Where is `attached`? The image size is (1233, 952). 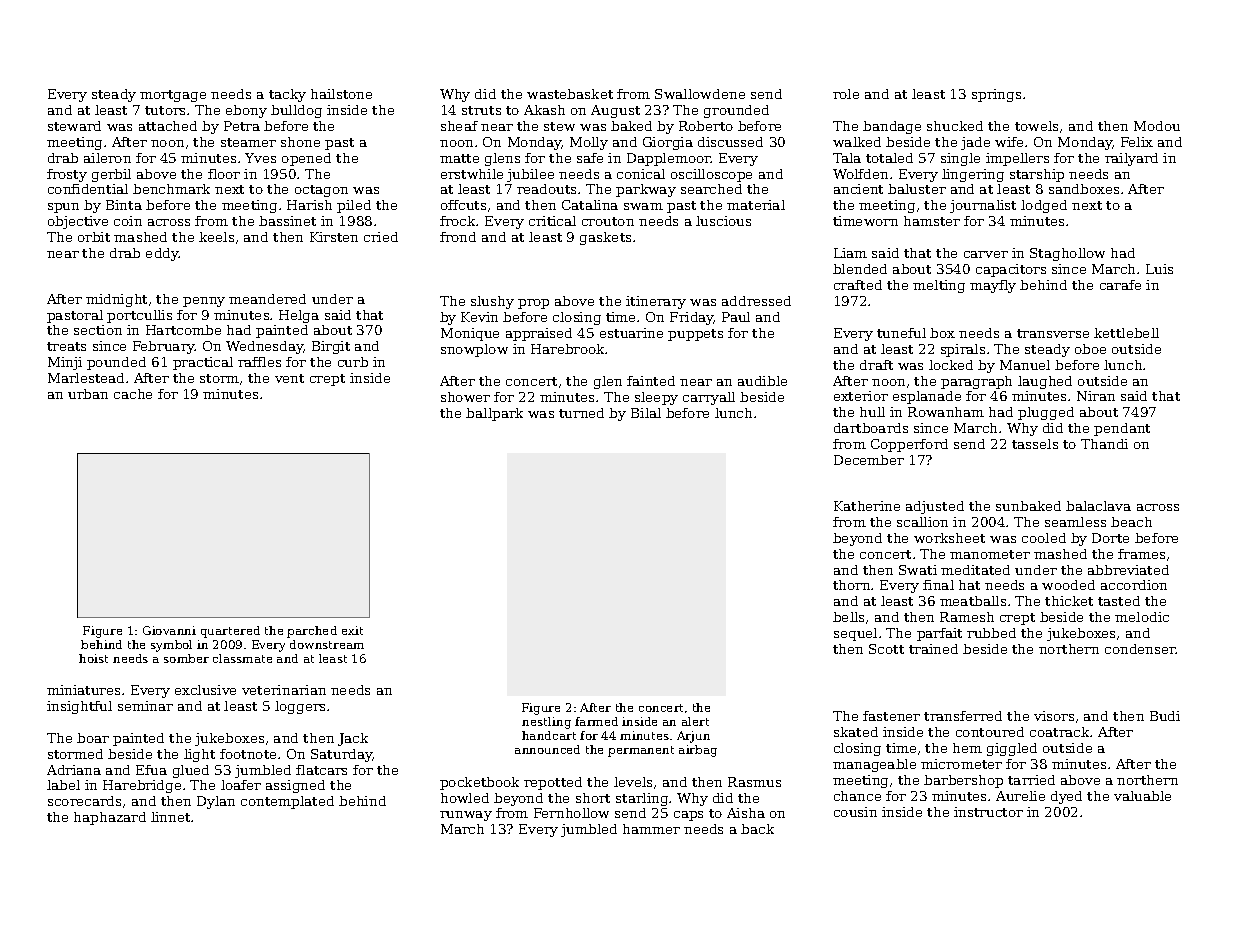
attached is located at coordinates (168, 126).
